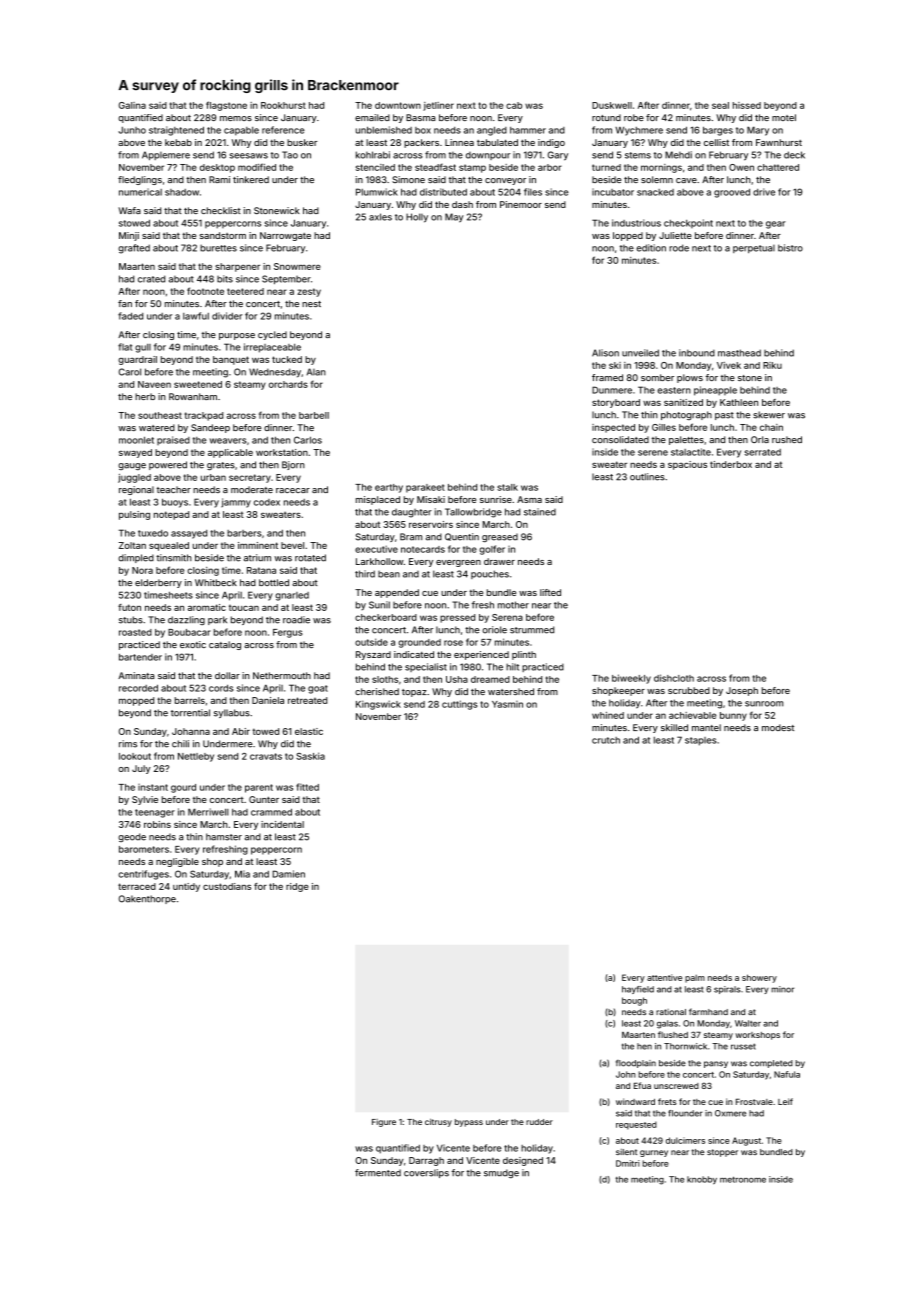 This screenshot has width=924, height=1308. Describe the element at coordinates (236, 118) in the screenshot. I see `memos` at that location.
